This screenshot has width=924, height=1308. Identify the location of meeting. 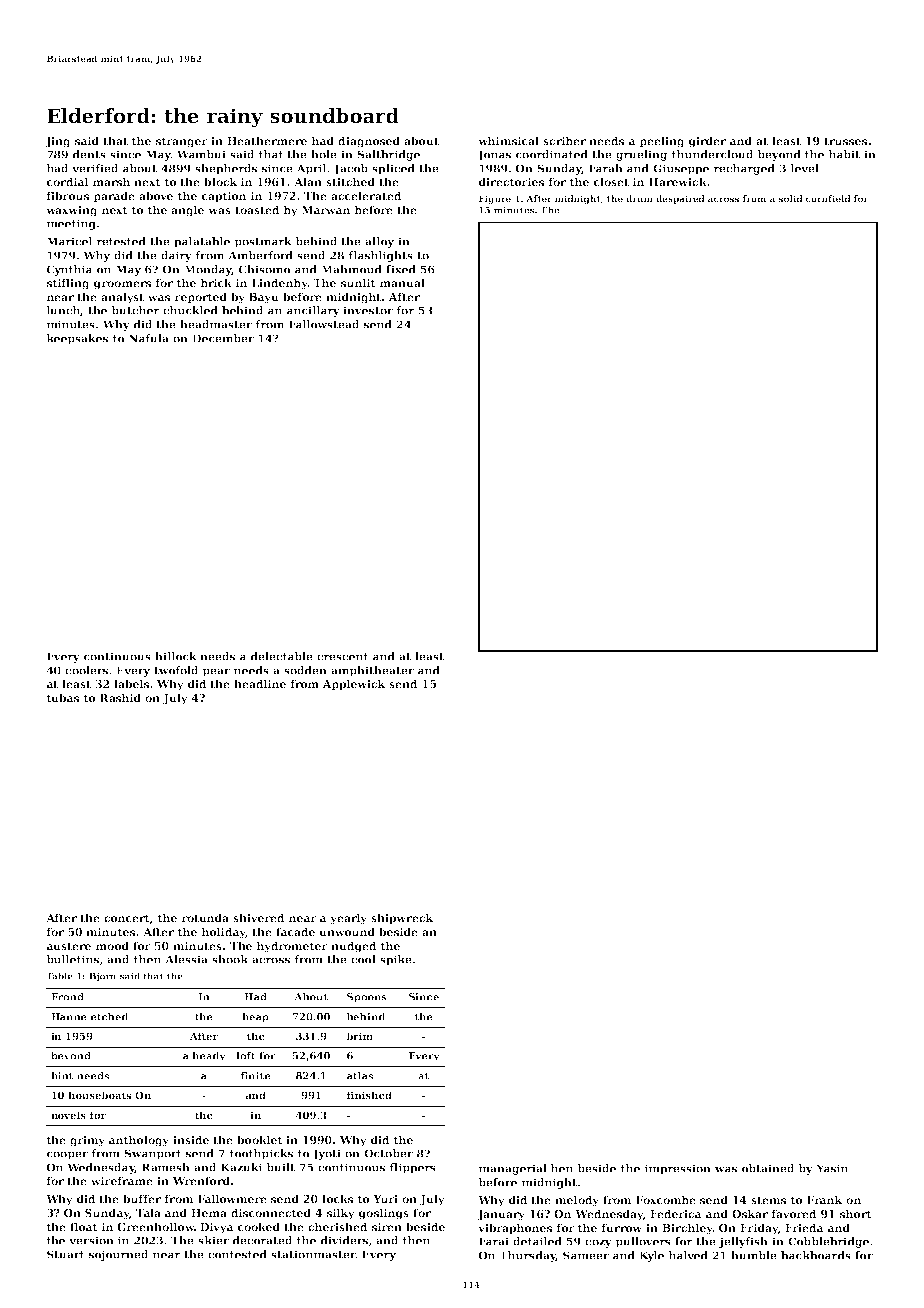
(71, 224).
